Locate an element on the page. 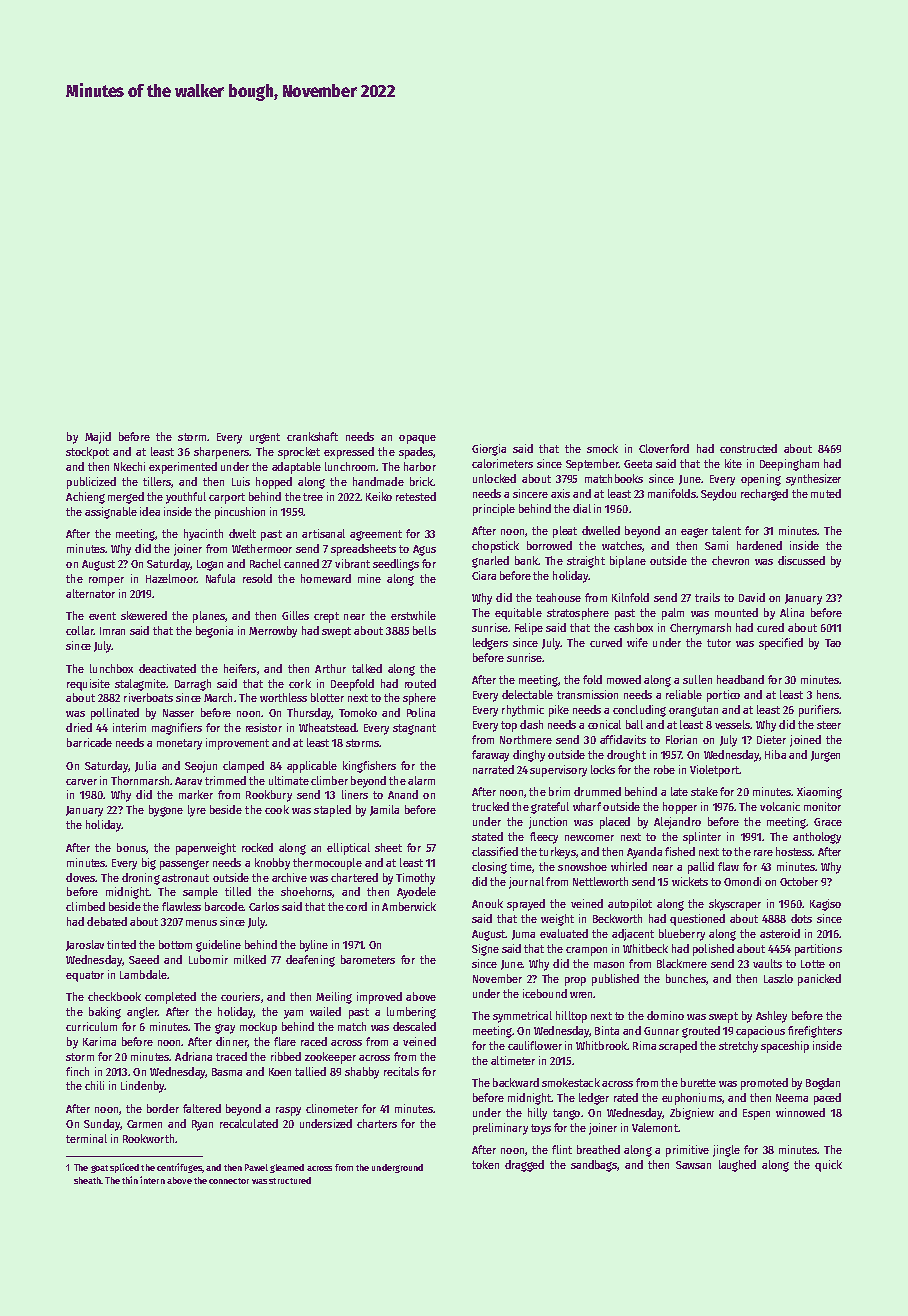 The width and height of the page is (908, 1316). straight is located at coordinates (586, 562).
